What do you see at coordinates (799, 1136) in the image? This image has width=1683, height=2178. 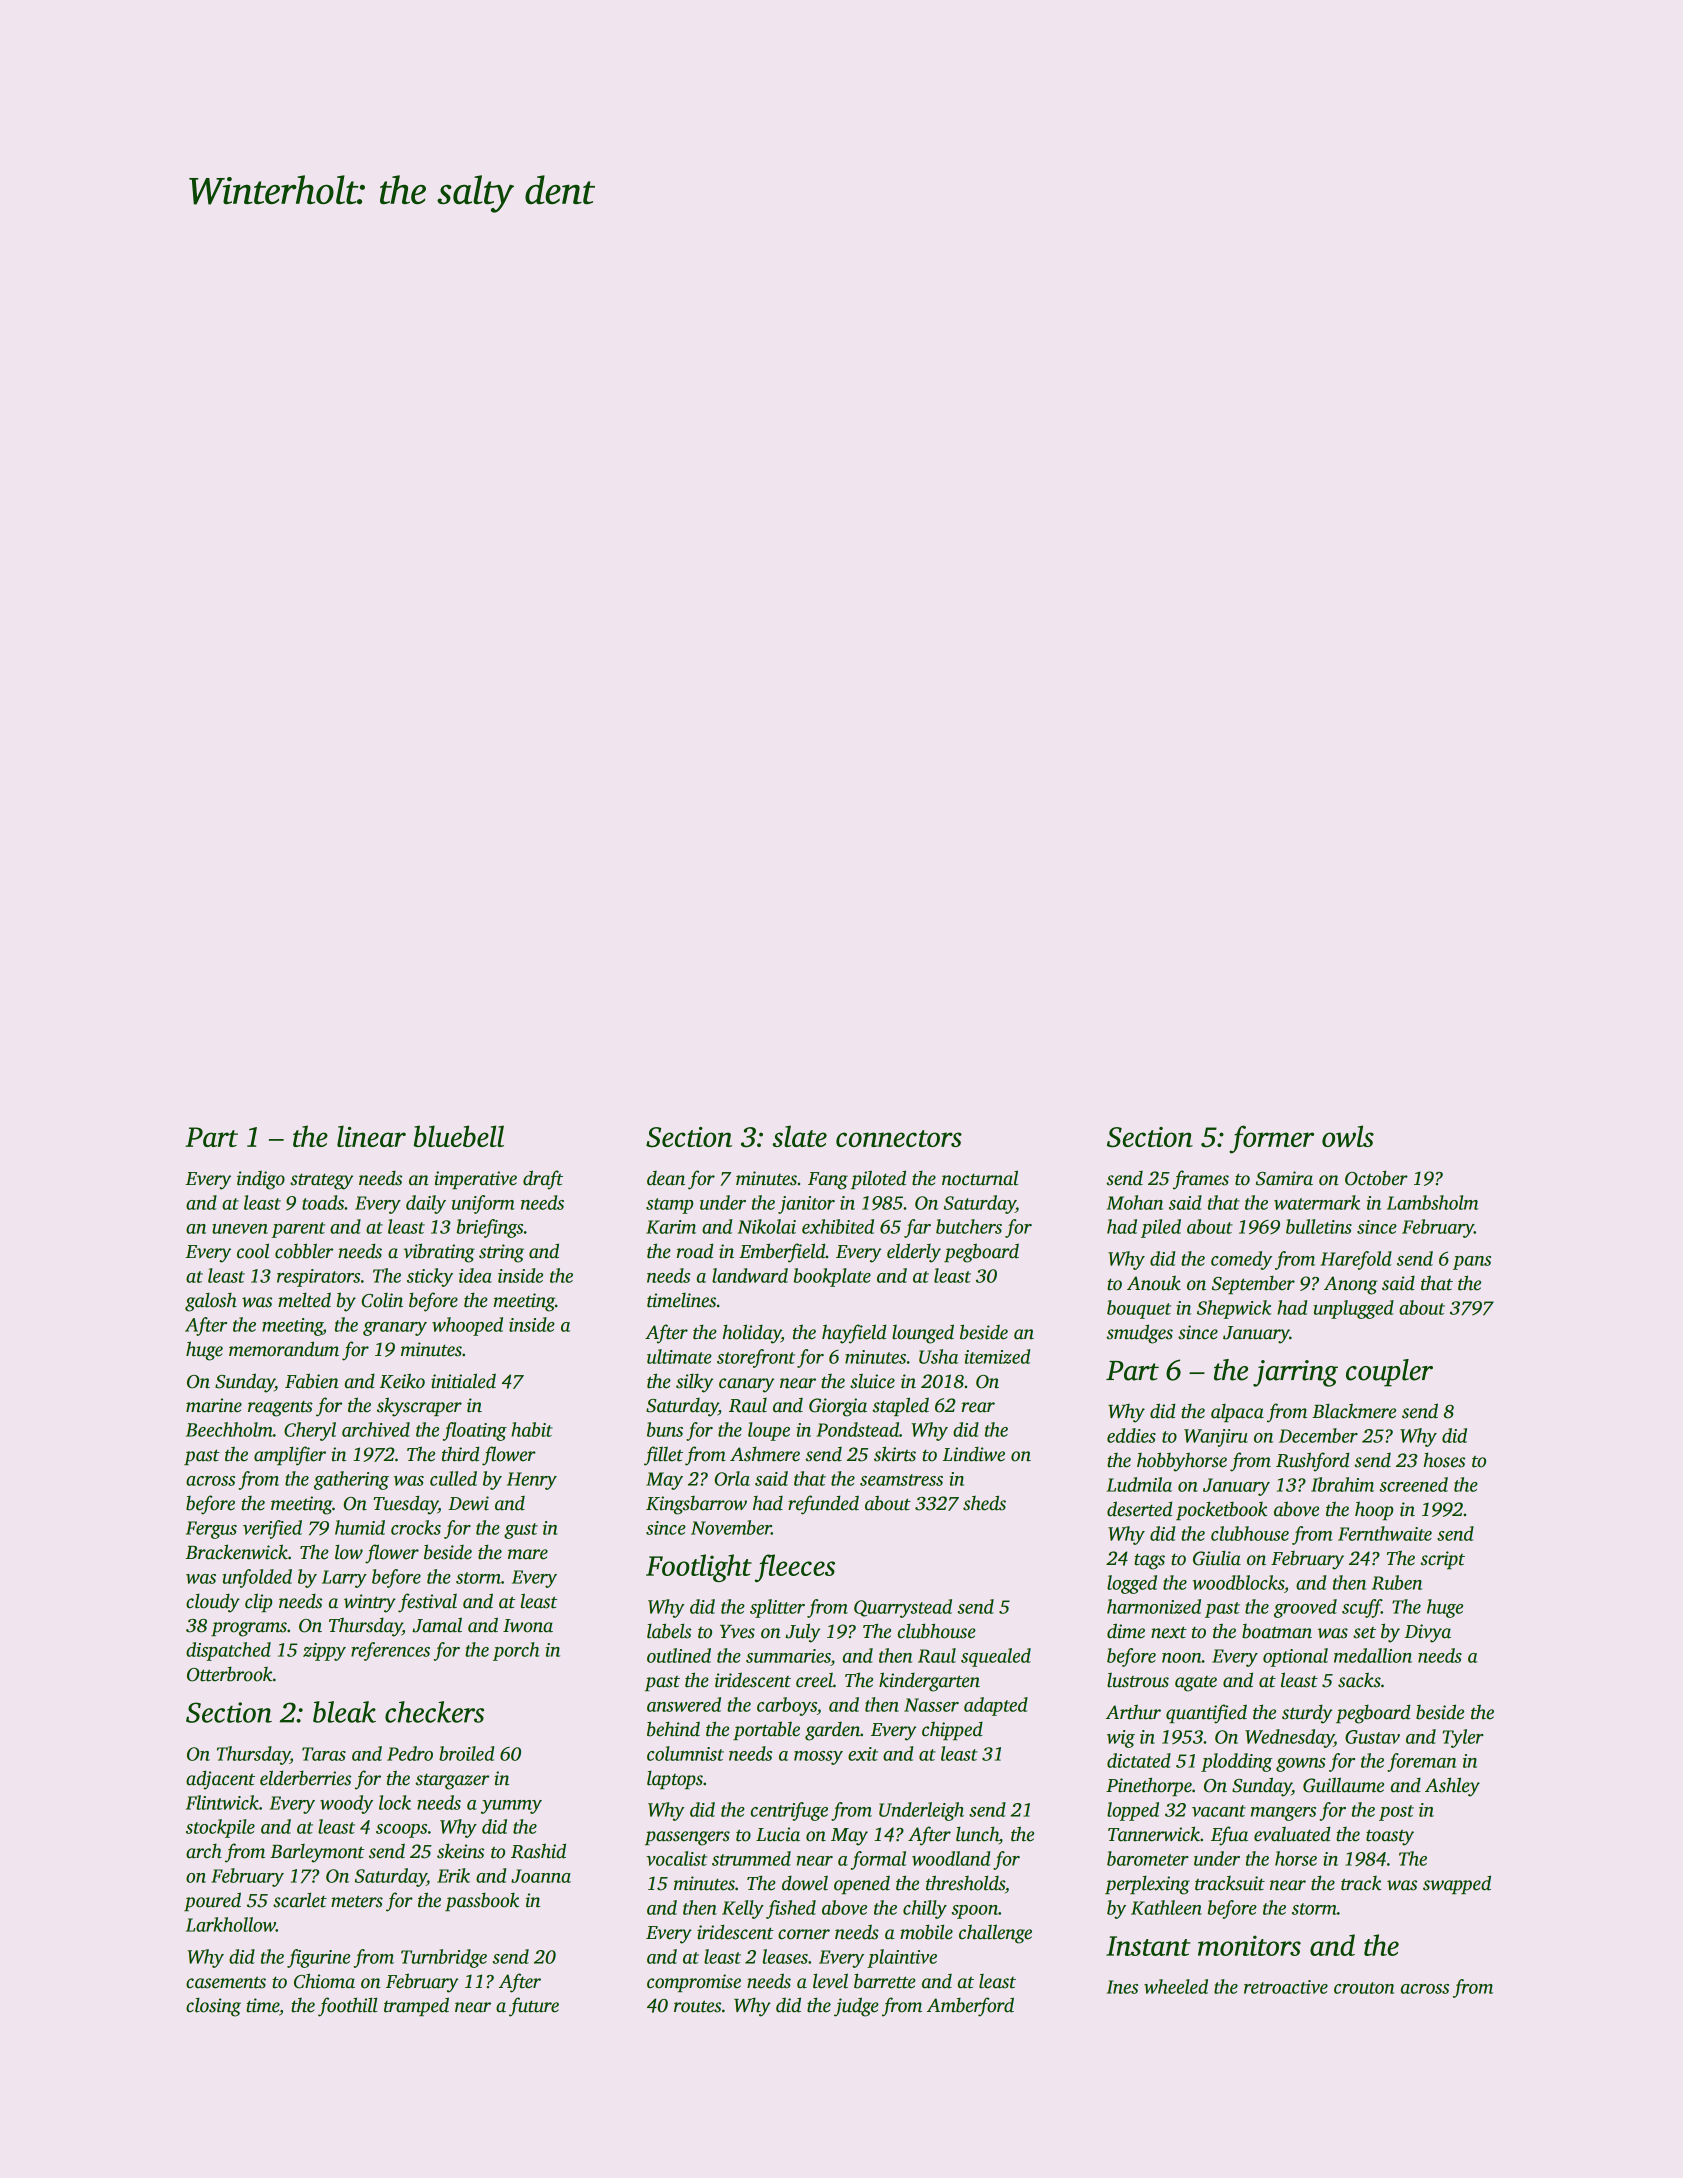 I see `slate` at bounding box center [799, 1136].
